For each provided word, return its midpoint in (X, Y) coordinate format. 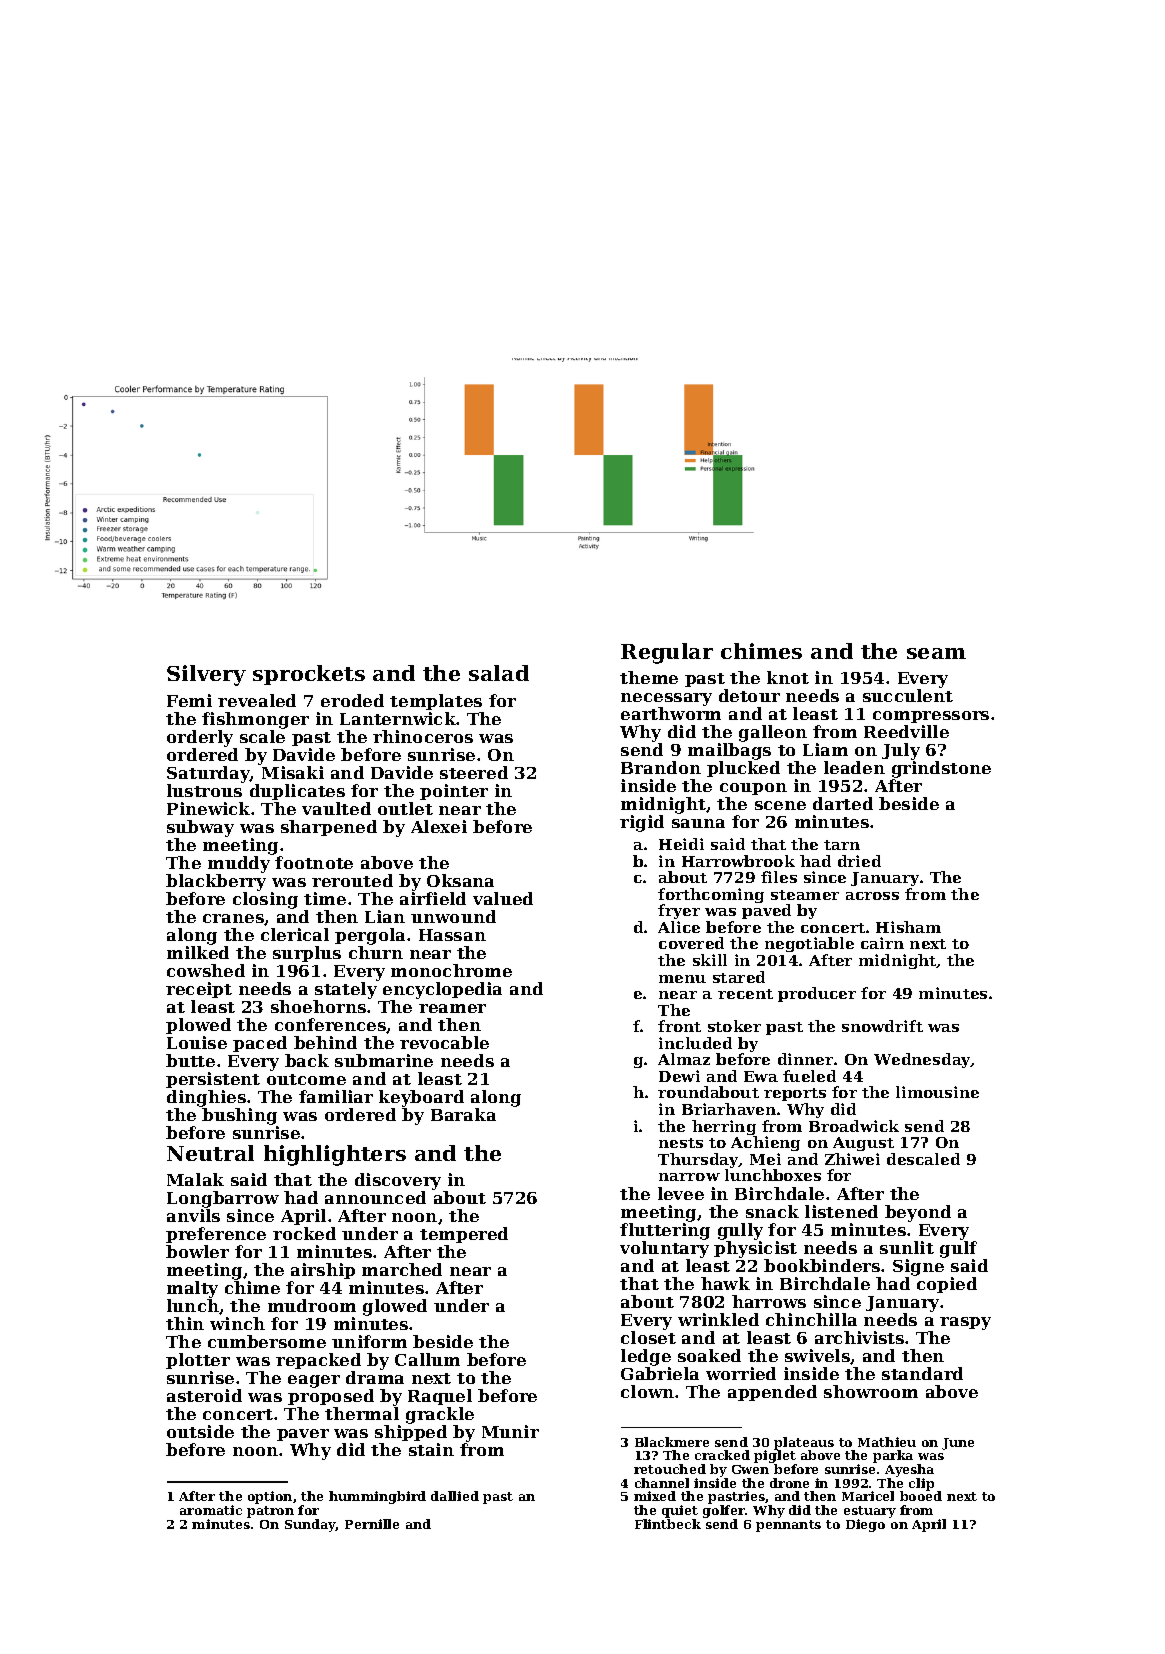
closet (648, 1337)
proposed (331, 1397)
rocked (304, 1233)
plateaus (804, 1444)
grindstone (941, 769)
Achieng (765, 1143)
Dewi (679, 1076)
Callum (427, 1359)
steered (474, 772)
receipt (199, 990)
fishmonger (255, 720)
